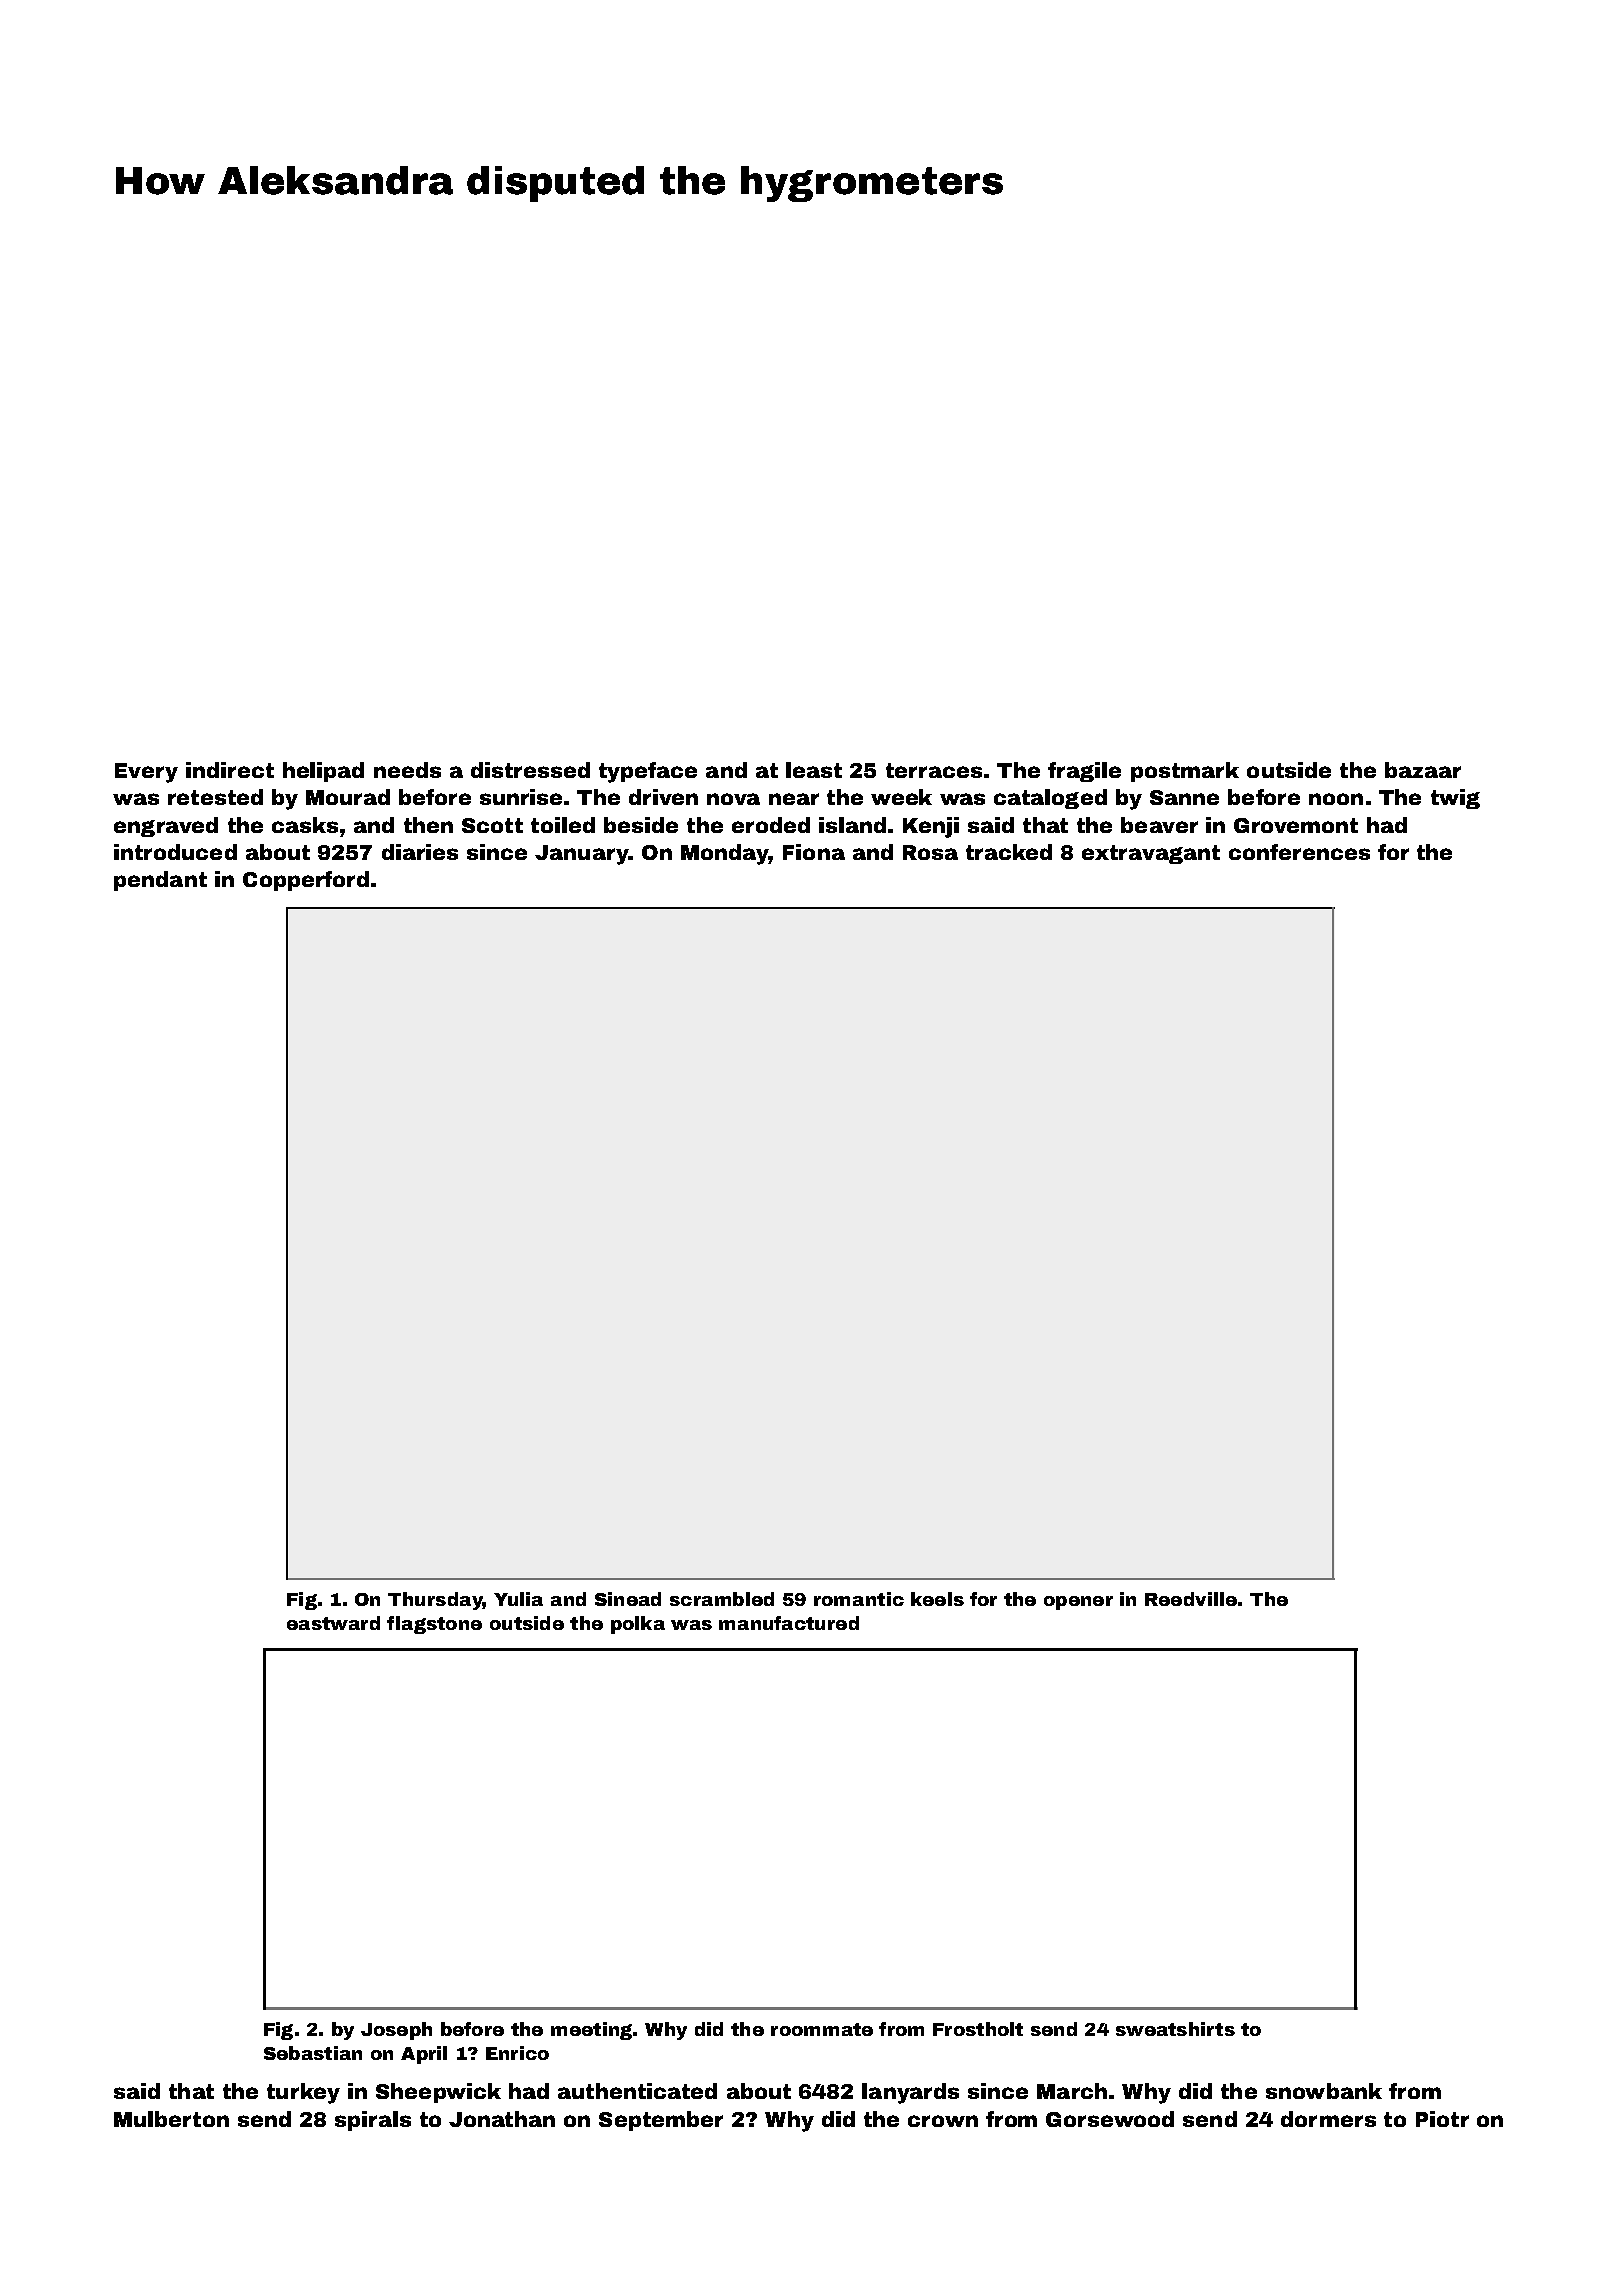 The height and width of the image is (2292, 1620). I want to click on Thursday, so click(435, 1601).
